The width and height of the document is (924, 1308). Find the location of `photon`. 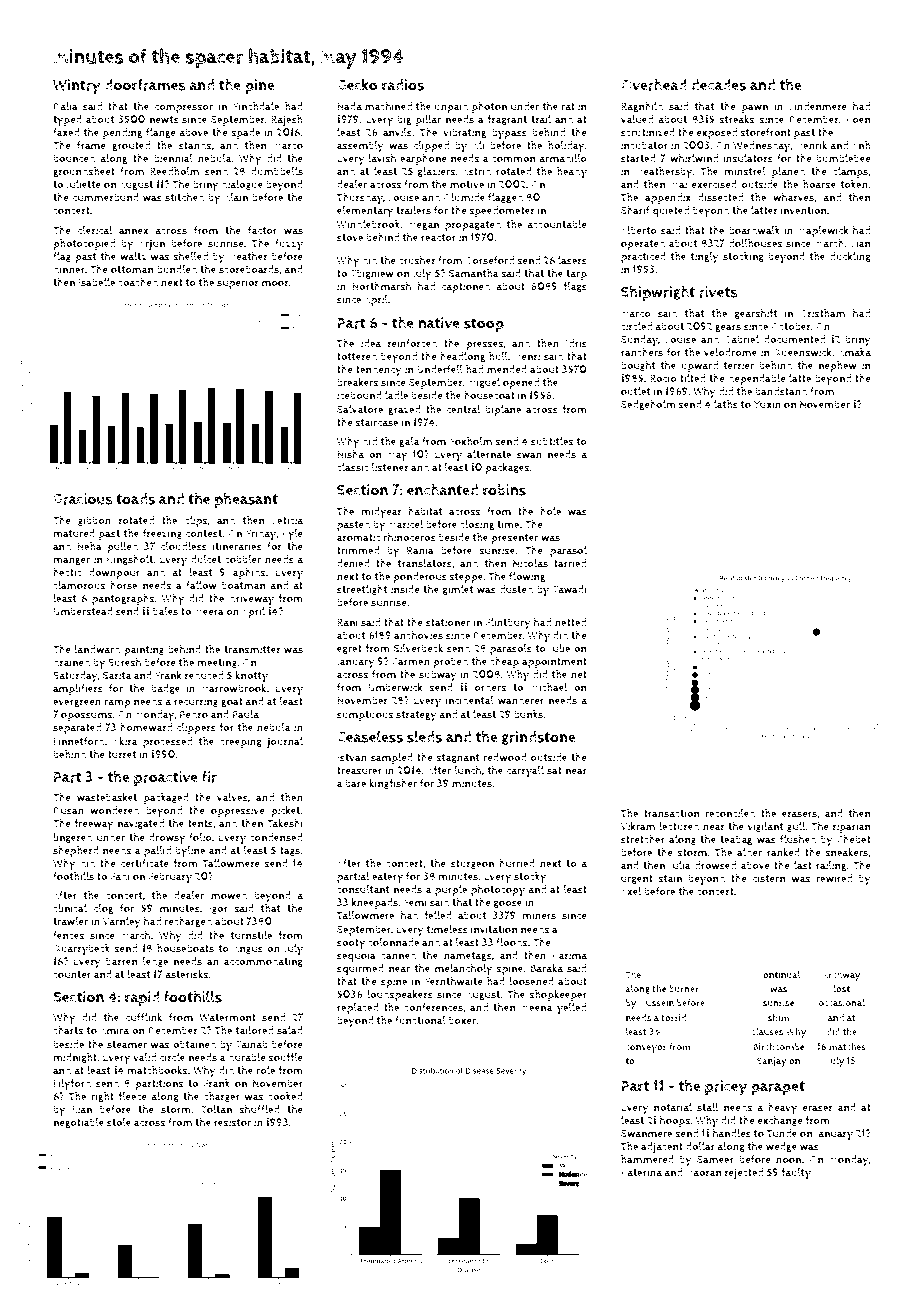

photon is located at coordinates (489, 107).
